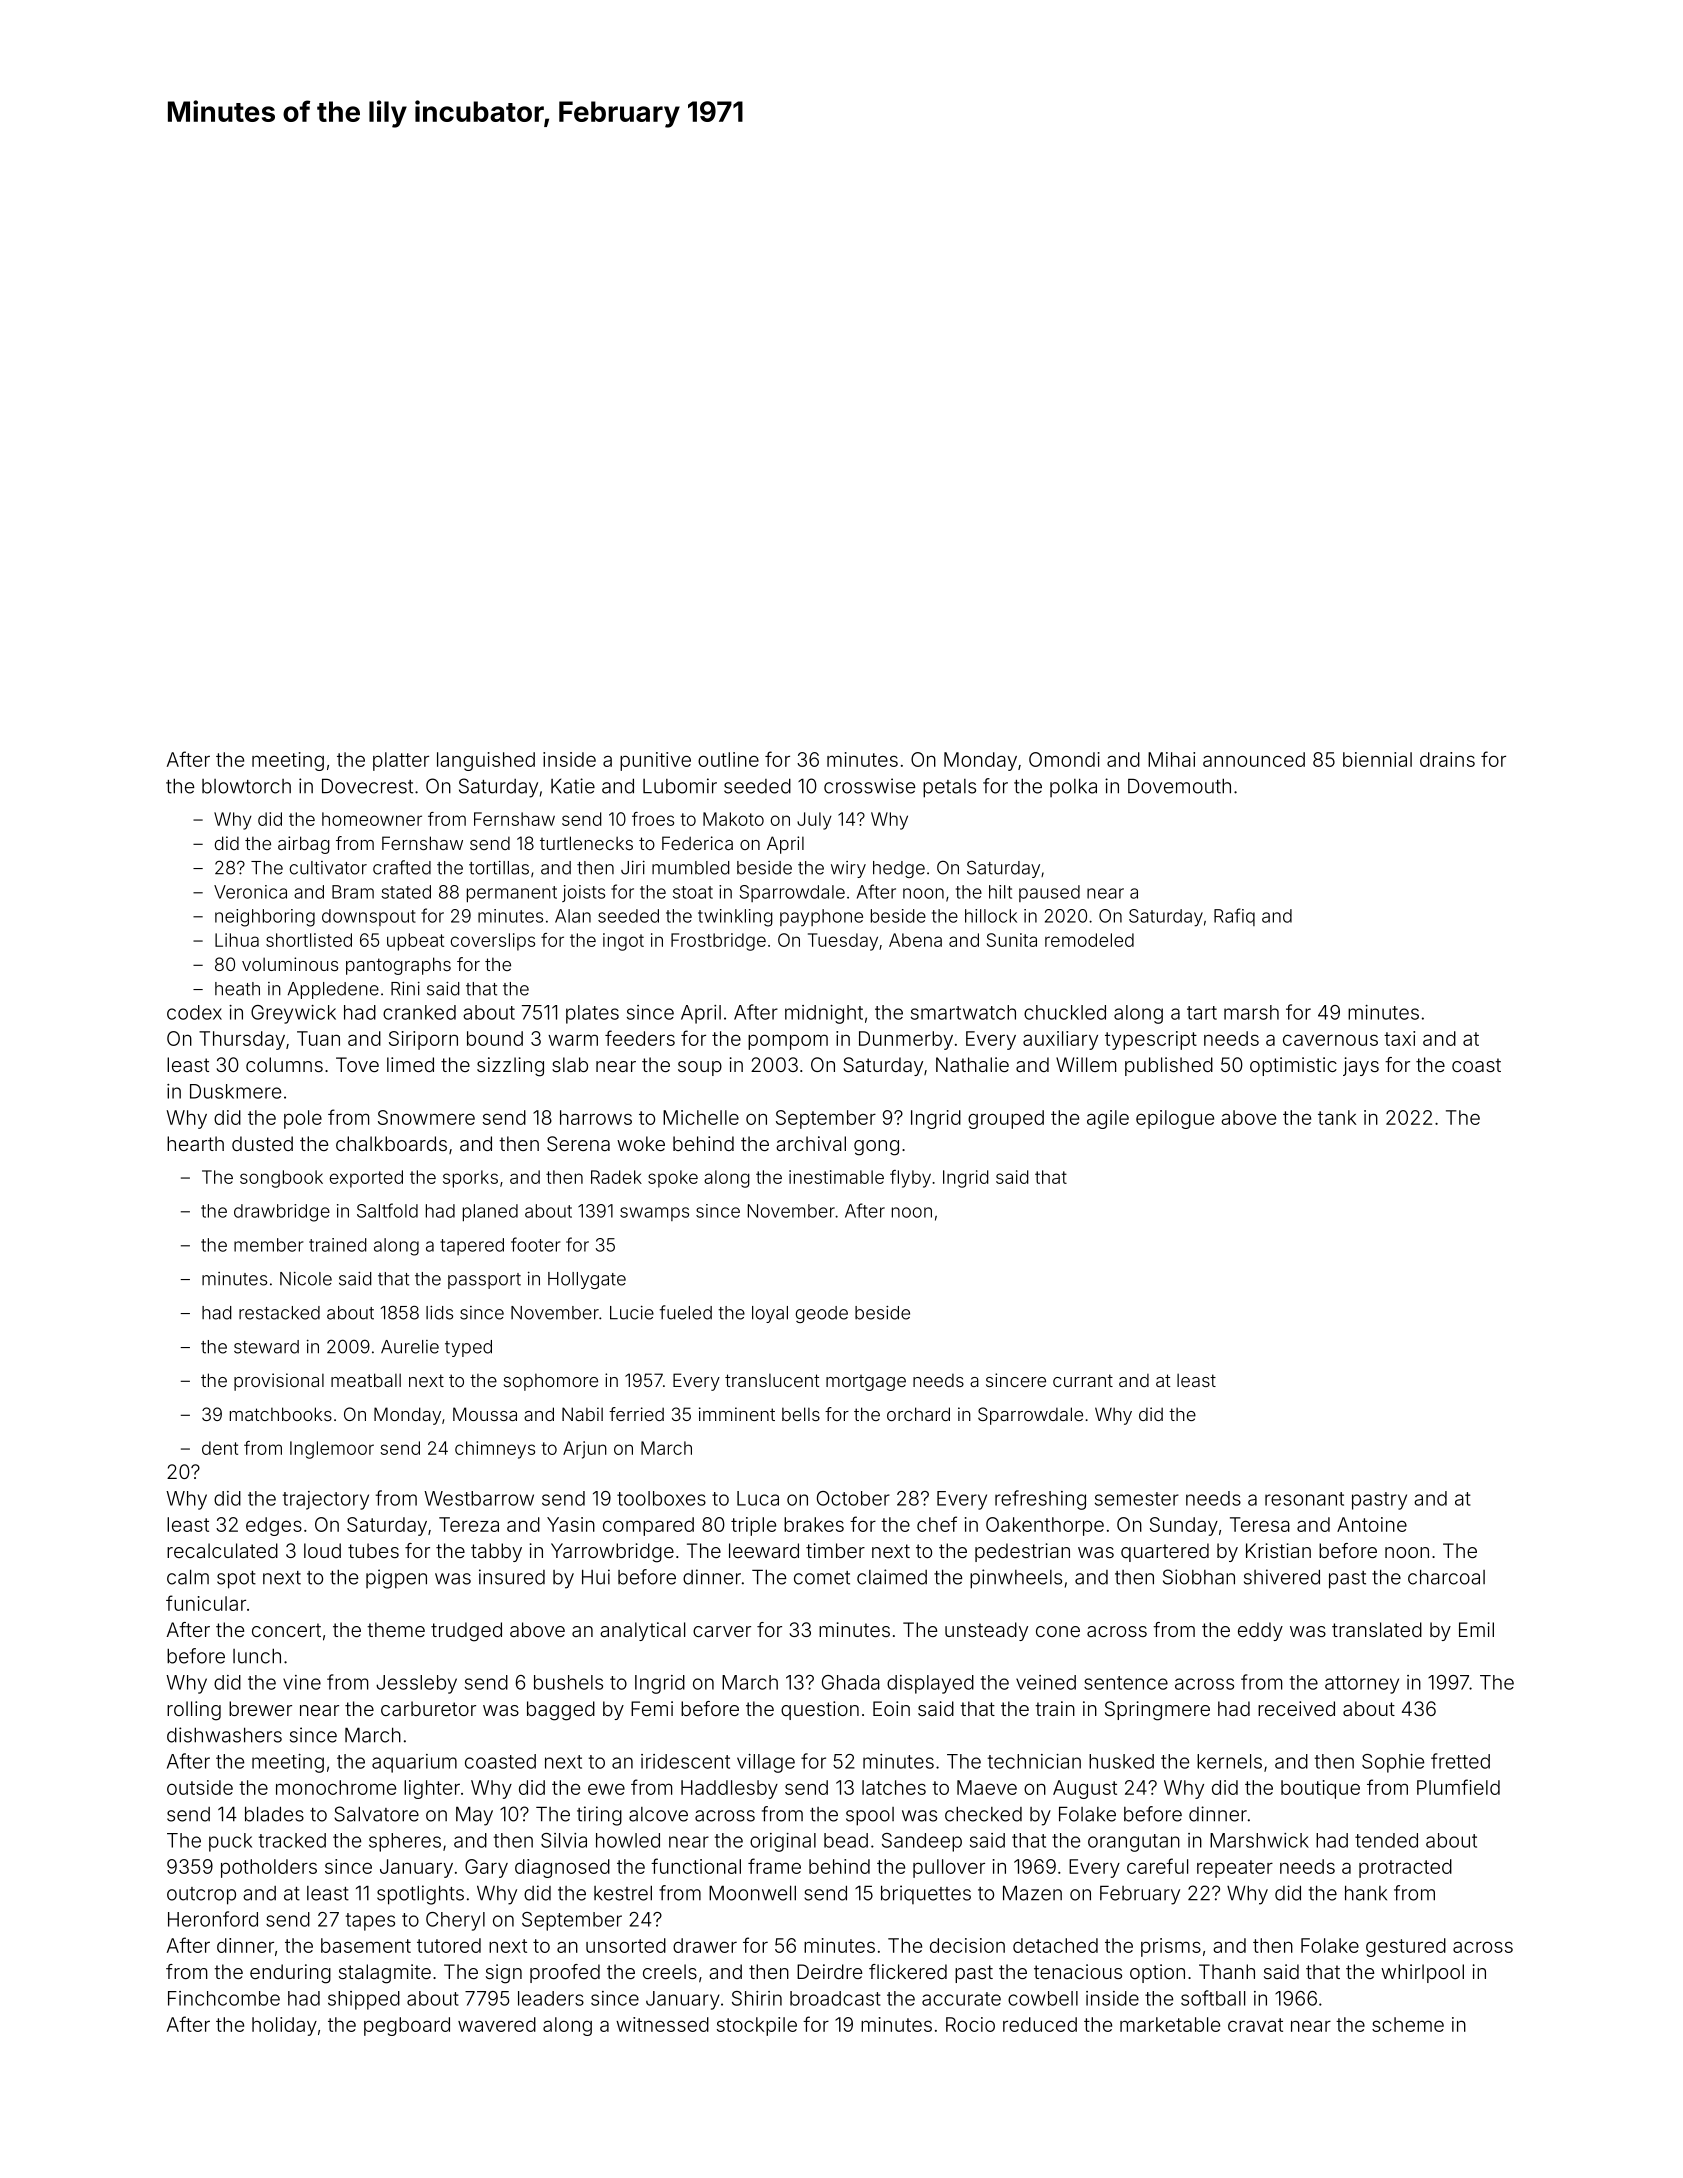  What do you see at coordinates (401, 761) in the screenshot?
I see `platter` at bounding box center [401, 761].
